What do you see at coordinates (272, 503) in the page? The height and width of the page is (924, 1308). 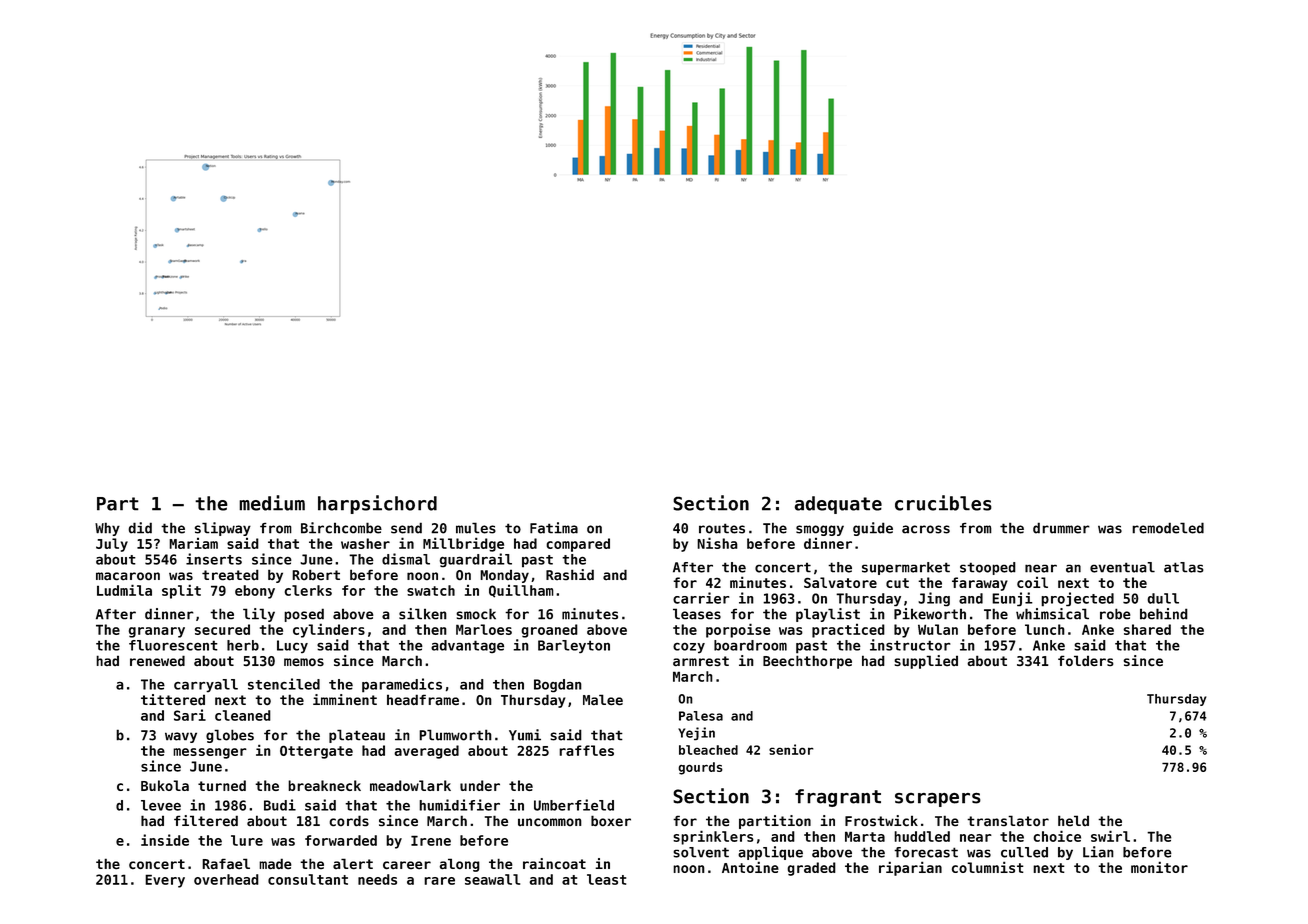 I see `medium` at bounding box center [272, 503].
